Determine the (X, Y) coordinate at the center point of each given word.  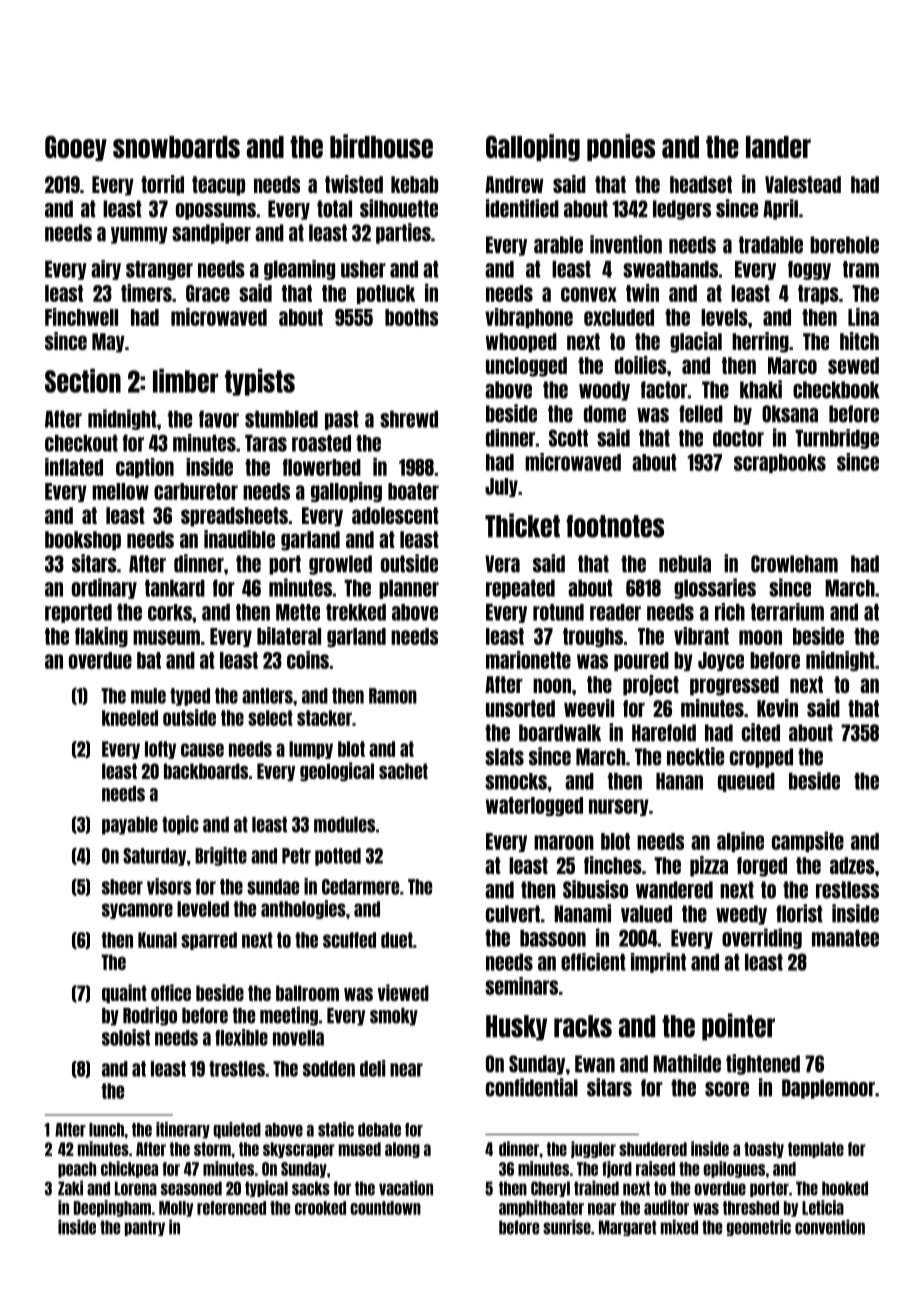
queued (746, 782)
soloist (126, 1037)
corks (170, 612)
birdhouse (381, 146)
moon (760, 637)
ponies (621, 147)
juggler (593, 1149)
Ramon (393, 696)
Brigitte (221, 856)
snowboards (176, 147)
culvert (513, 914)
